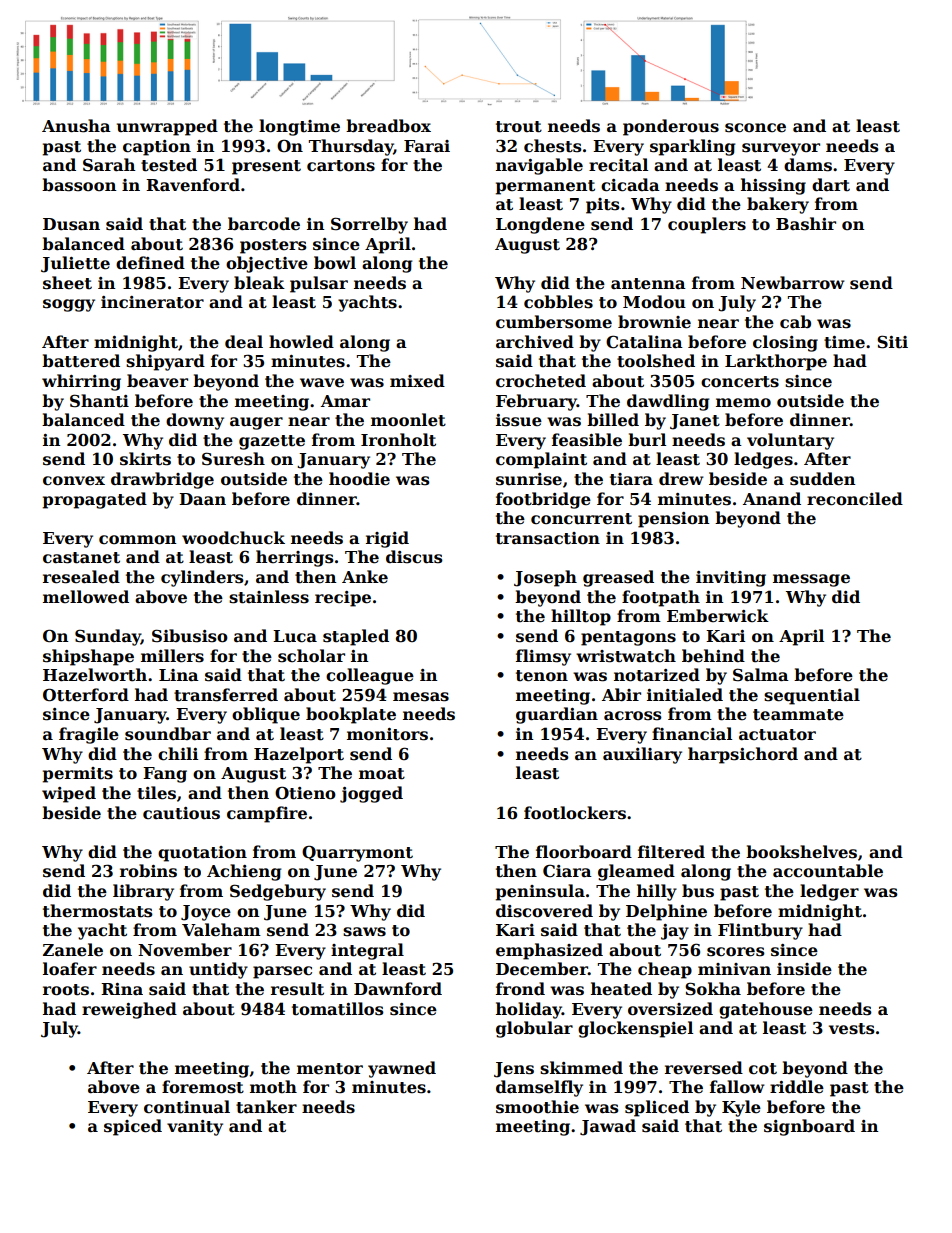 Image resolution: width=952 pixels, height=1233 pixels. I want to click on robins, so click(148, 871).
